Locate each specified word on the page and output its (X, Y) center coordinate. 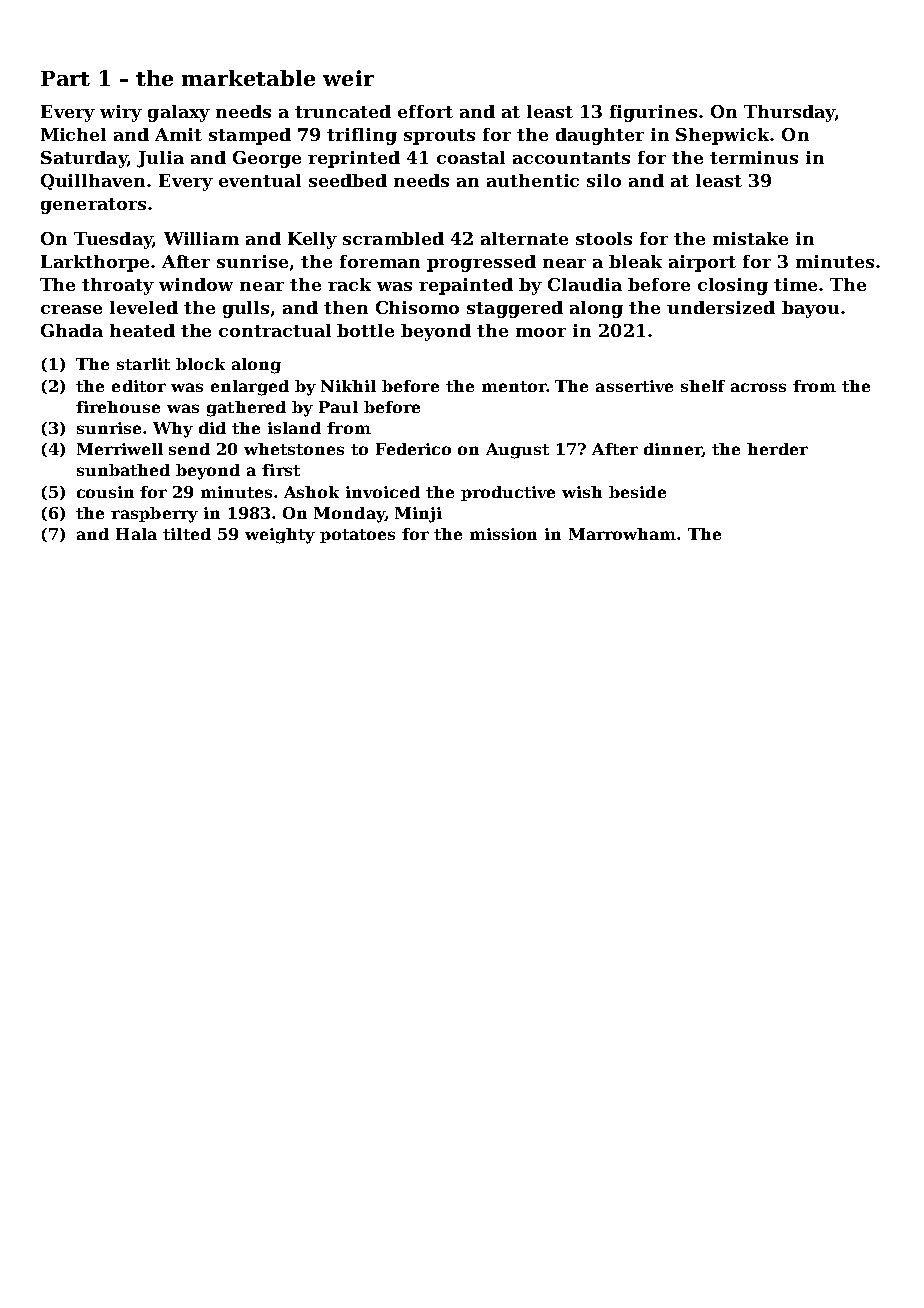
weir (348, 78)
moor (541, 332)
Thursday (789, 113)
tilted (187, 534)
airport (702, 263)
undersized (721, 307)
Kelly (312, 240)
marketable (248, 78)
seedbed (348, 180)
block (200, 364)
